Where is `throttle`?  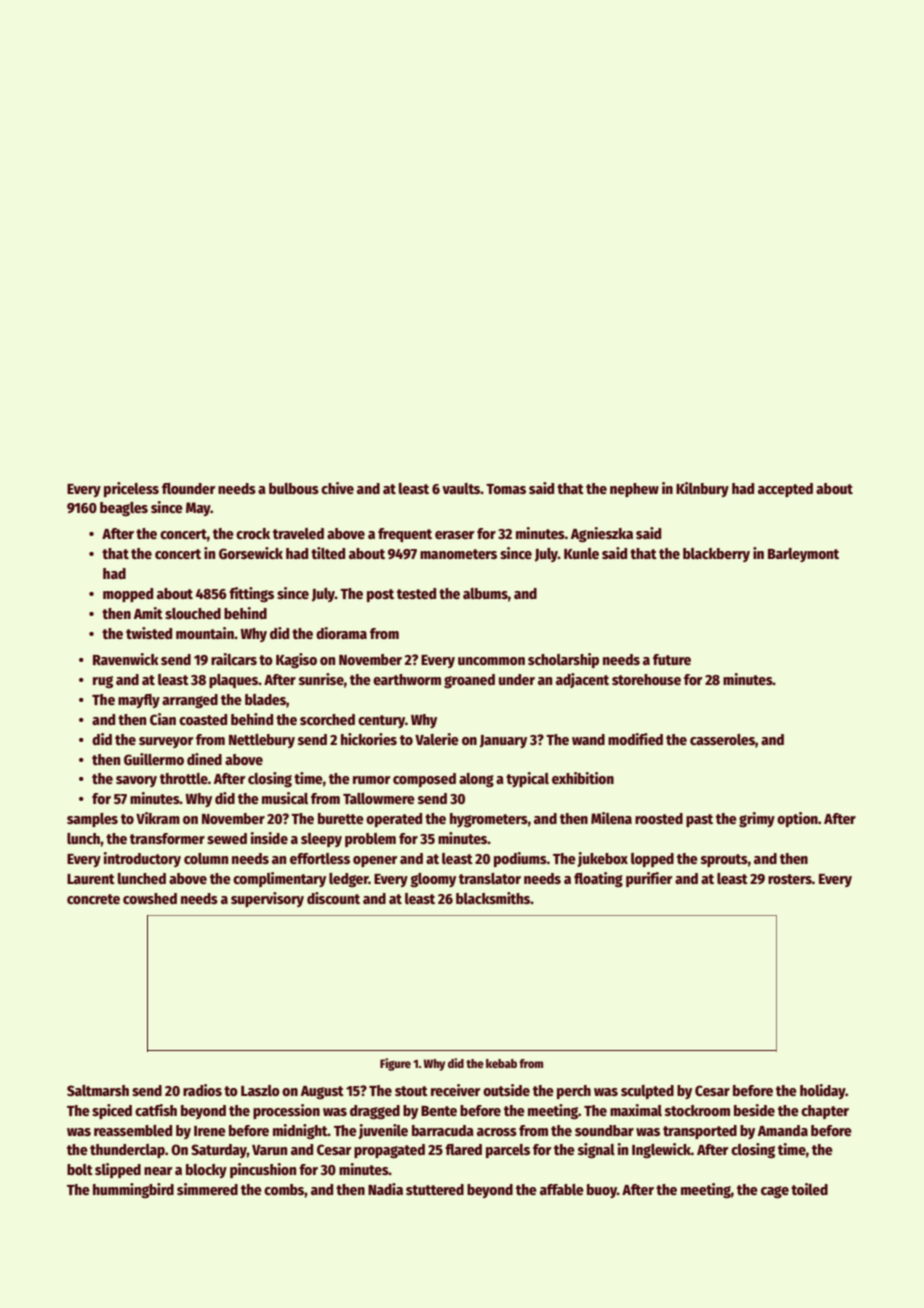 throttle is located at coordinates (184, 778).
